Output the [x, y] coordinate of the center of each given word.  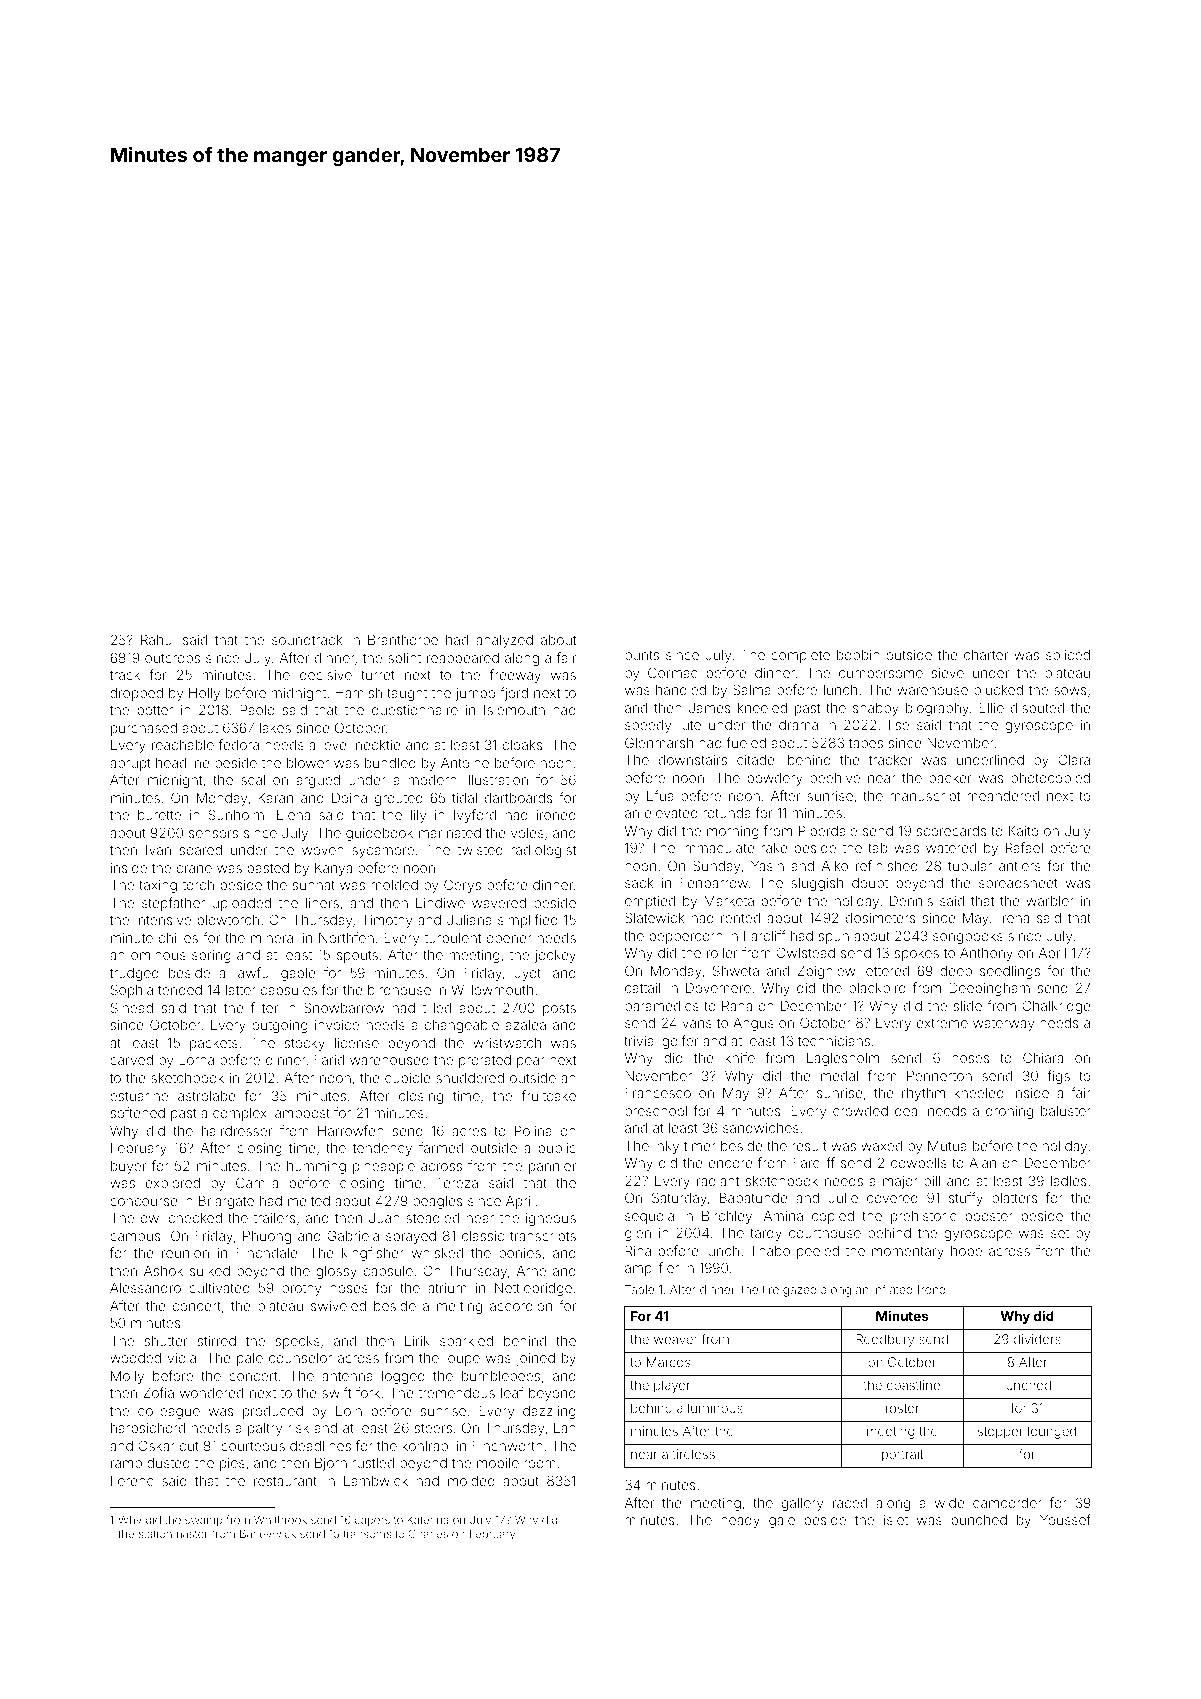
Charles [428, 1533]
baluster [1066, 1111]
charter [986, 655]
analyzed [504, 641]
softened [138, 1112]
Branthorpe [403, 641]
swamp [203, 1521]
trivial [640, 1041]
